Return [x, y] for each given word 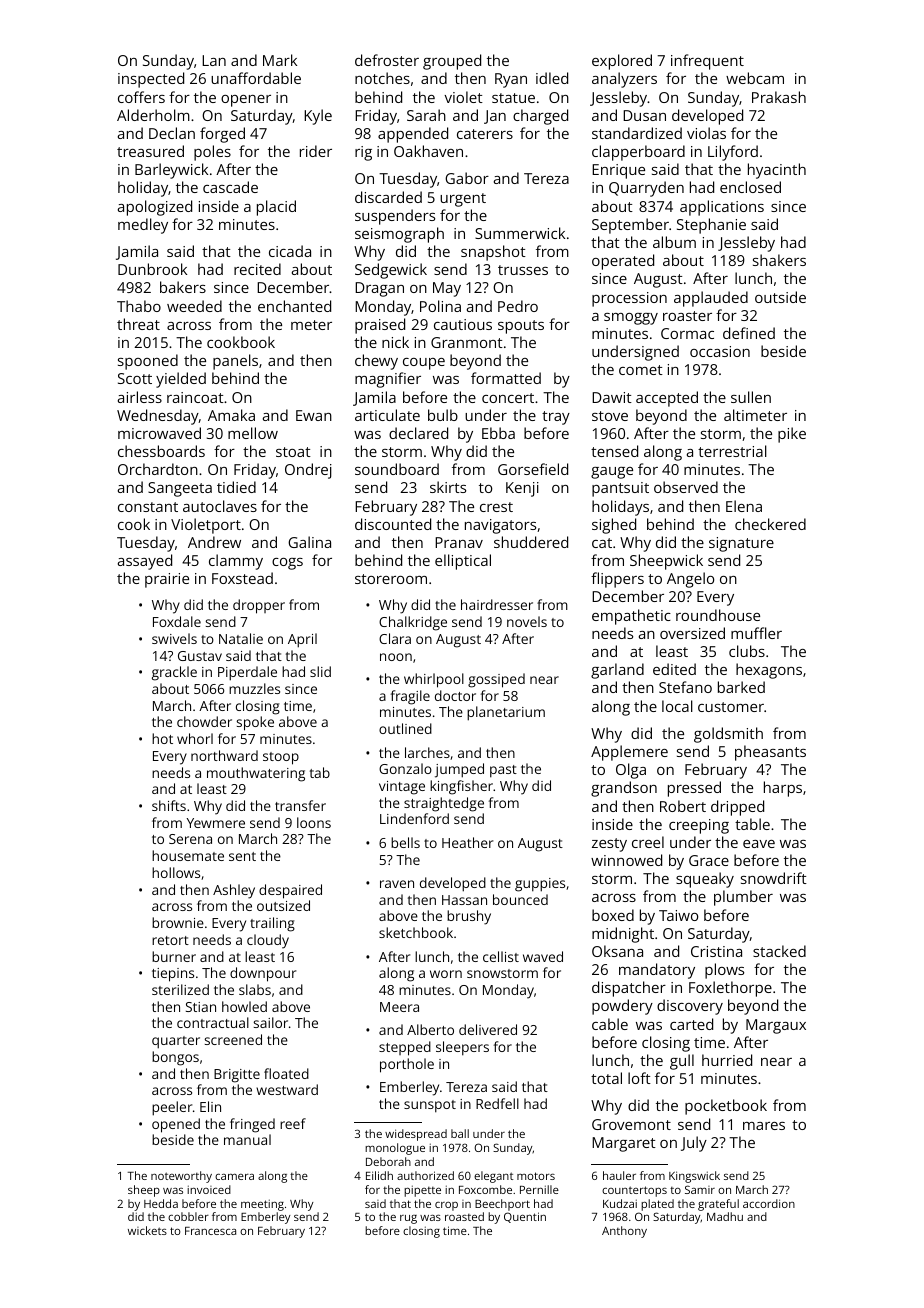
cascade [230, 187]
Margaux [776, 1026]
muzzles [254, 688]
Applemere [629, 753]
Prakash [779, 97]
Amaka [231, 415]
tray [556, 418]
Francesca [210, 1231]
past [503, 771]
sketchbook [416, 932]
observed [686, 487]
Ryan [511, 80]
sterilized [180, 989]
